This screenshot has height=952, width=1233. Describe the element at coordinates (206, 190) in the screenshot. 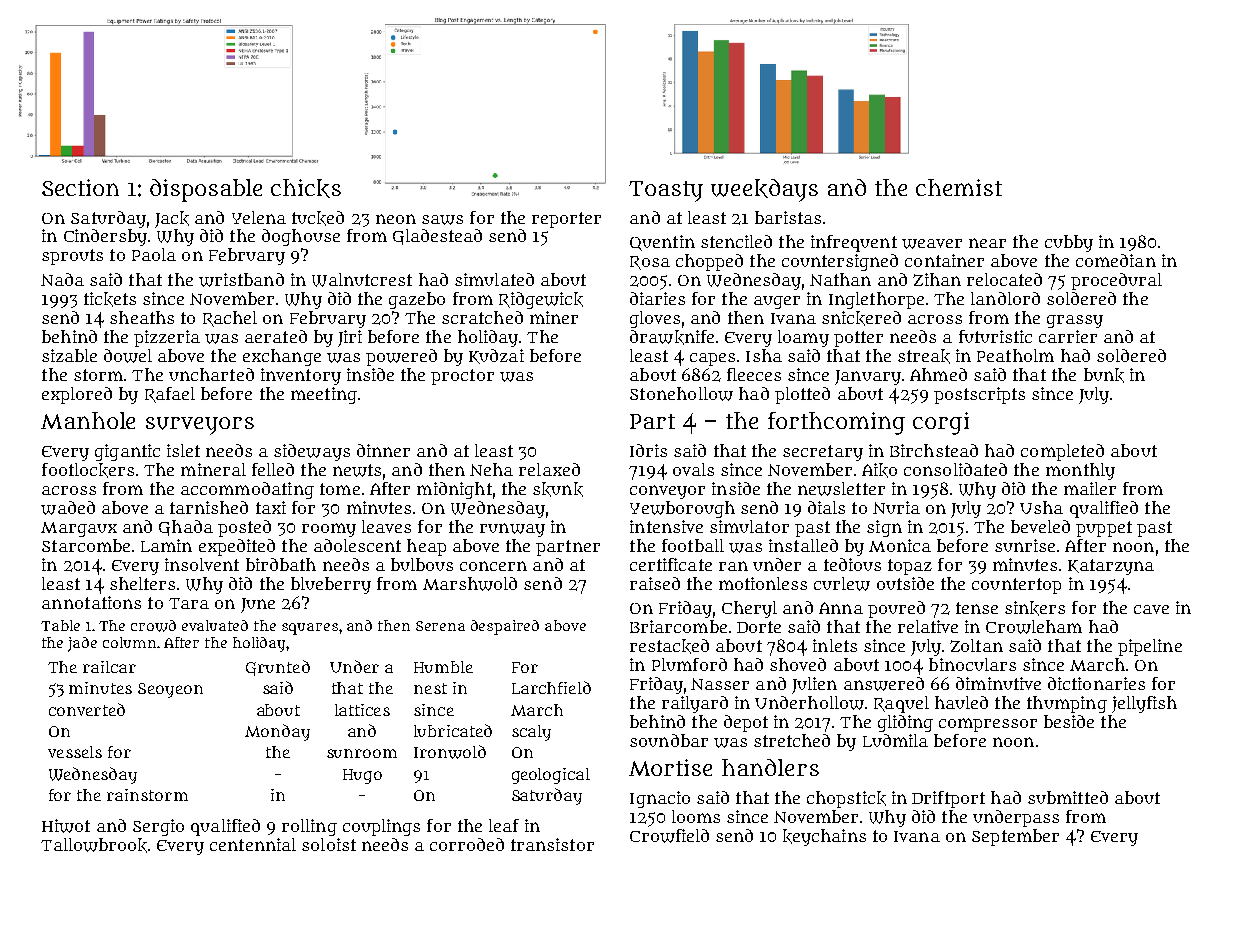

I see `disposable` at that location.
